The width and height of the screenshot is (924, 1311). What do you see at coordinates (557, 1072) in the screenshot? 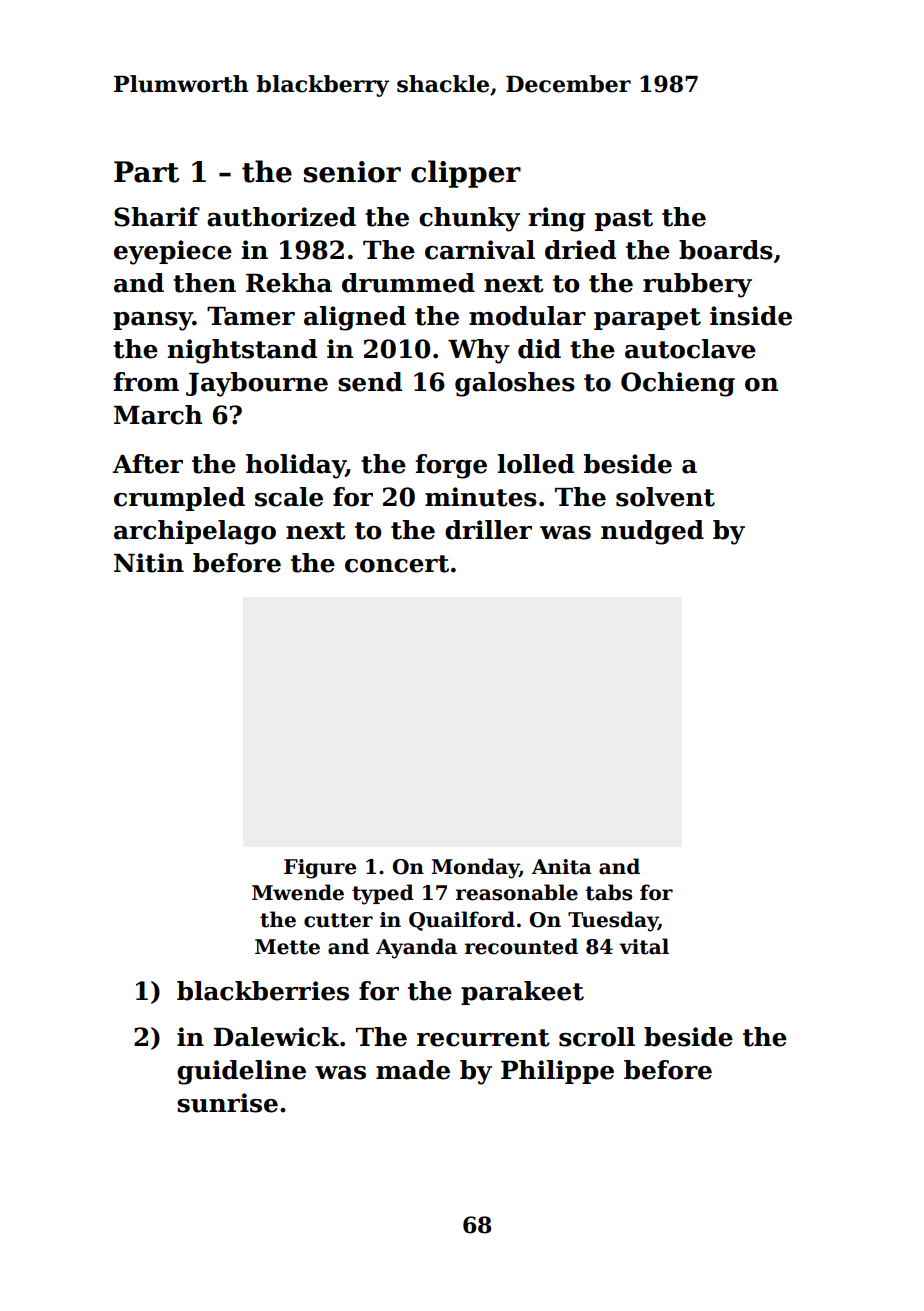
I see `Philippe` at bounding box center [557, 1072].
